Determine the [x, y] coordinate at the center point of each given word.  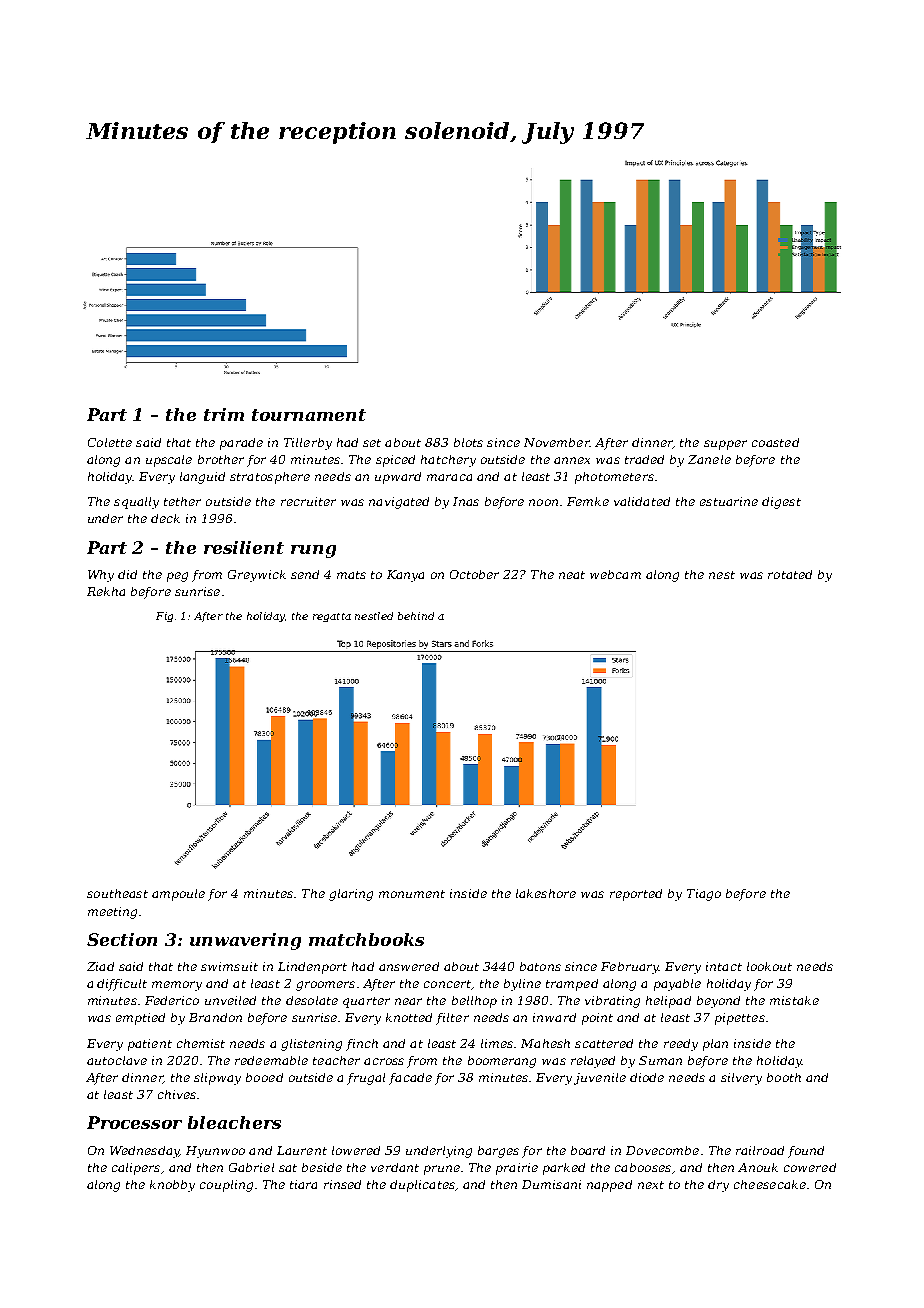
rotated [790, 574]
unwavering [245, 941]
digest [781, 503]
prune [442, 1170]
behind [416, 616]
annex [572, 460]
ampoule [178, 895]
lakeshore [546, 893]
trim [224, 414]
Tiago [704, 895]
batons [540, 966]
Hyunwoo [215, 1152]
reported [636, 895]
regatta [332, 617]
